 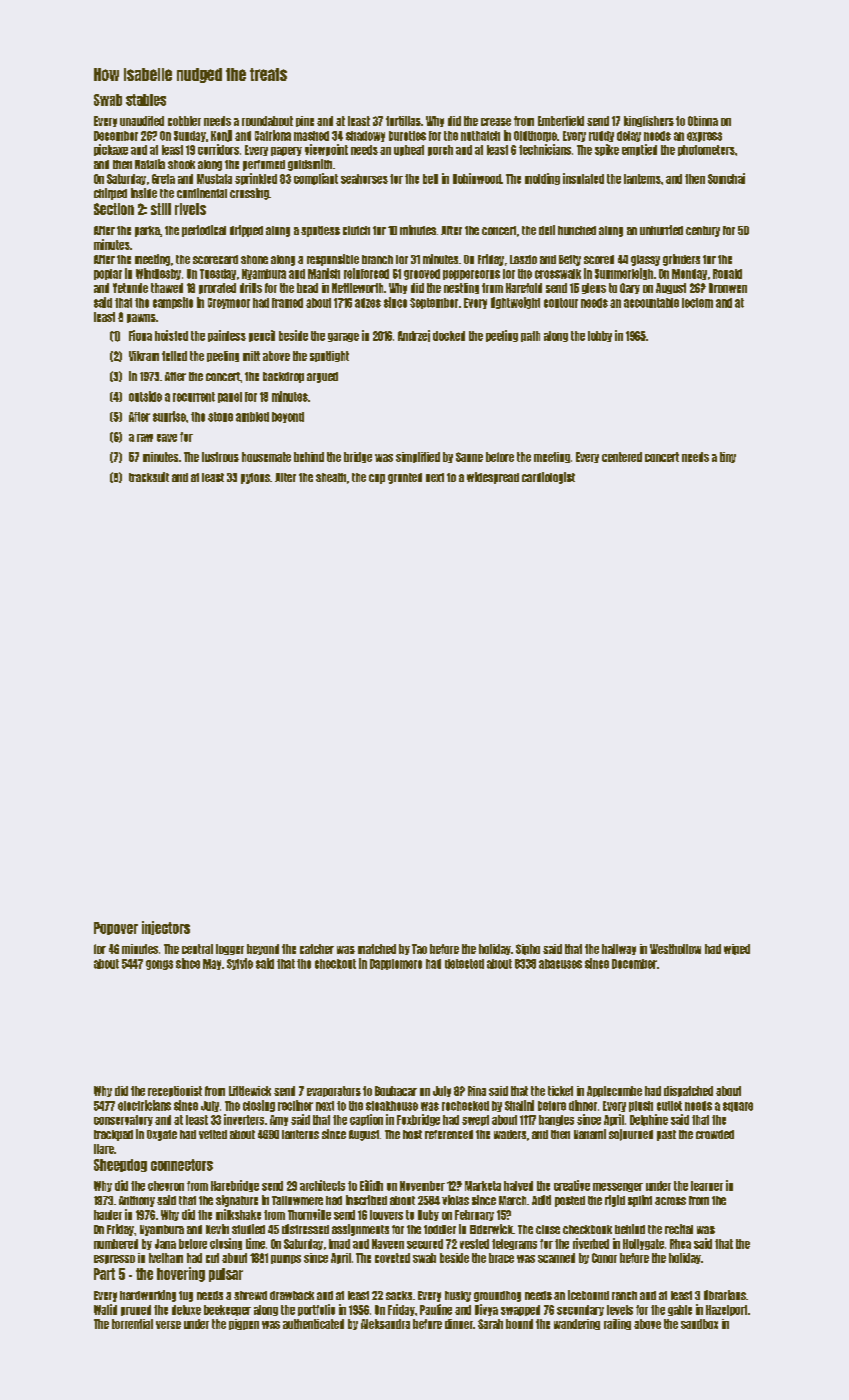 What do you see at coordinates (436, 1309) in the screenshot?
I see `Pauline` at bounding box center [436, 1309].
